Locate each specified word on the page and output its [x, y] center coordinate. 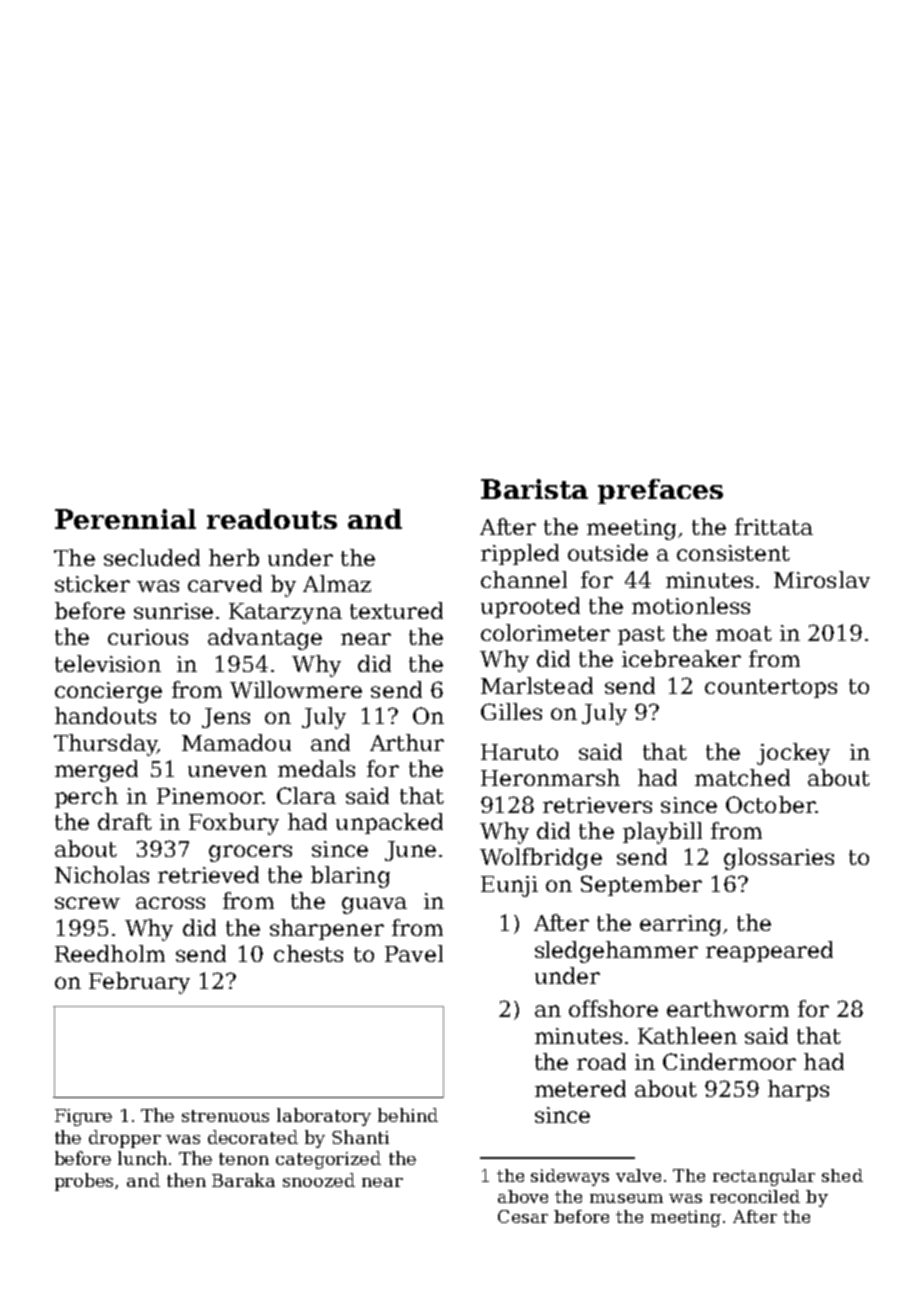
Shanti [360, 1137]
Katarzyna [285, 613]
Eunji [509, 886]
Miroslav [822, 579]
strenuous [225, 1116]
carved [225, 583]
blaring [350, 877]
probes [84, 1182]
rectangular [764, 1177]
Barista [534, 489]
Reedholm [110, 953]
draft [125, 821]
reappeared [769, 951]
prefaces [660, 491]
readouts [272, 519]
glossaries [779, 859]
